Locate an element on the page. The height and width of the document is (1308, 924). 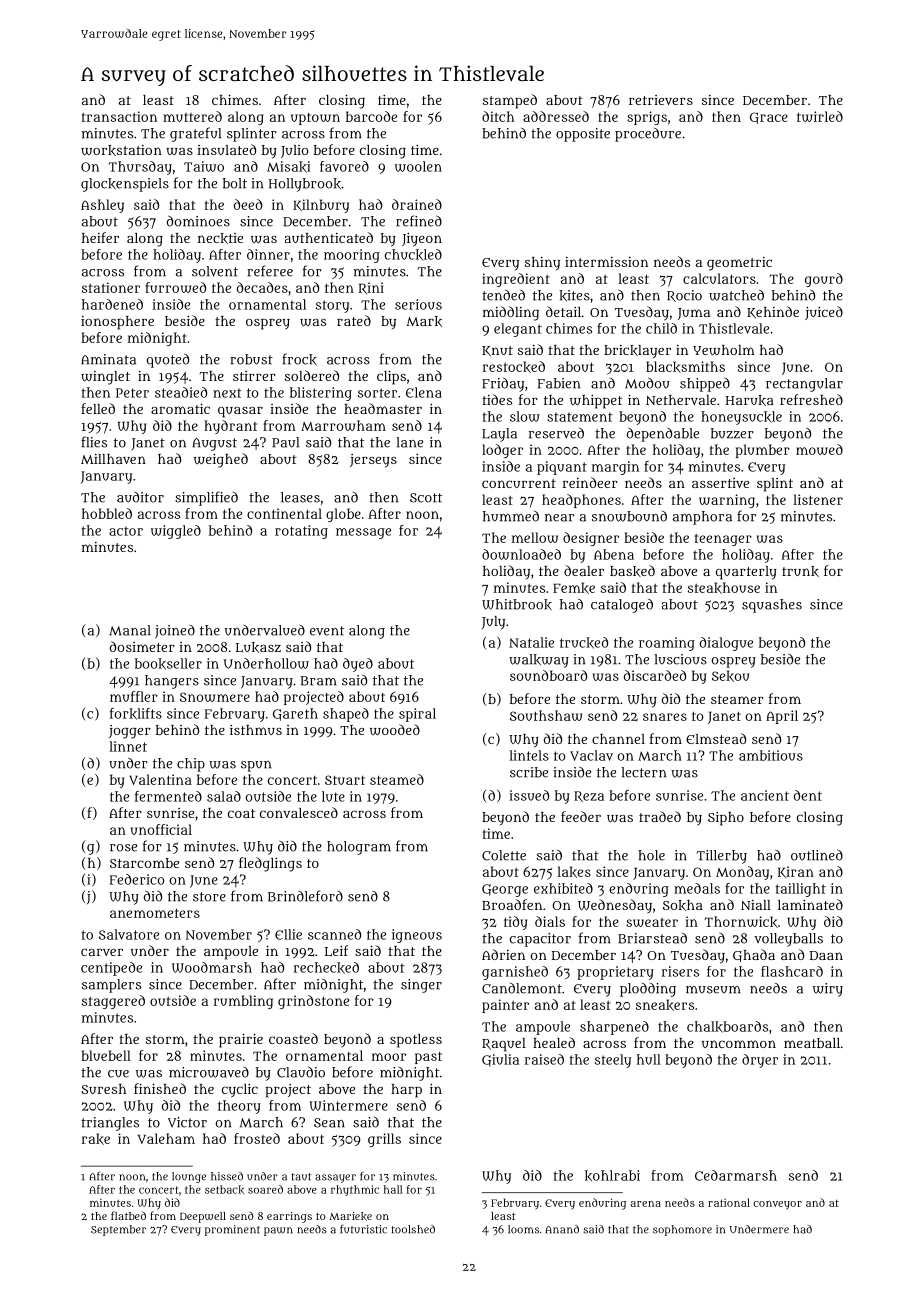
Giulia is located at coordinates (500, 1060).
